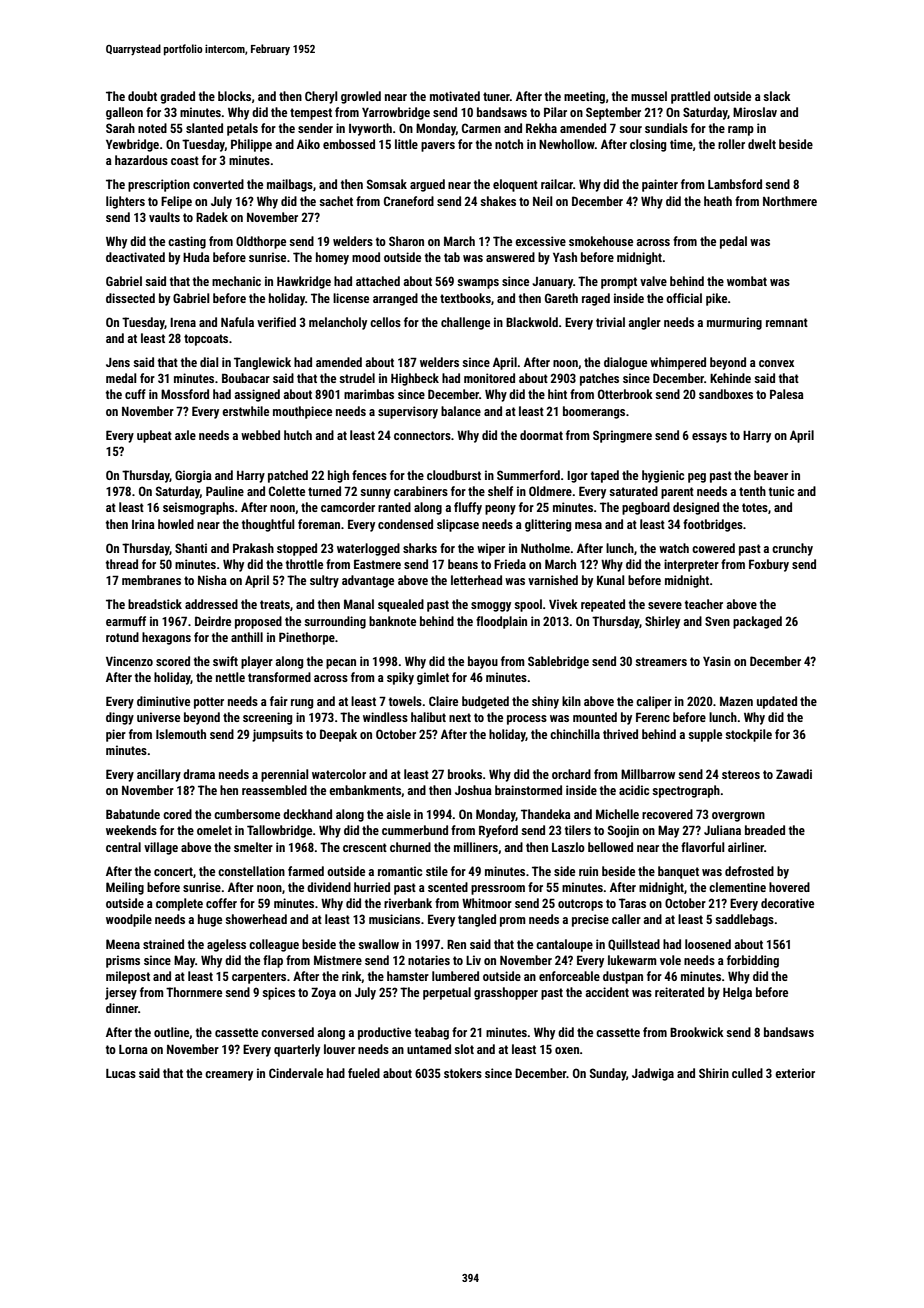  What do you see at coordinates (268, 525) in the screenshot?
I see `thoughtful` at bounding box center [268, 525].
